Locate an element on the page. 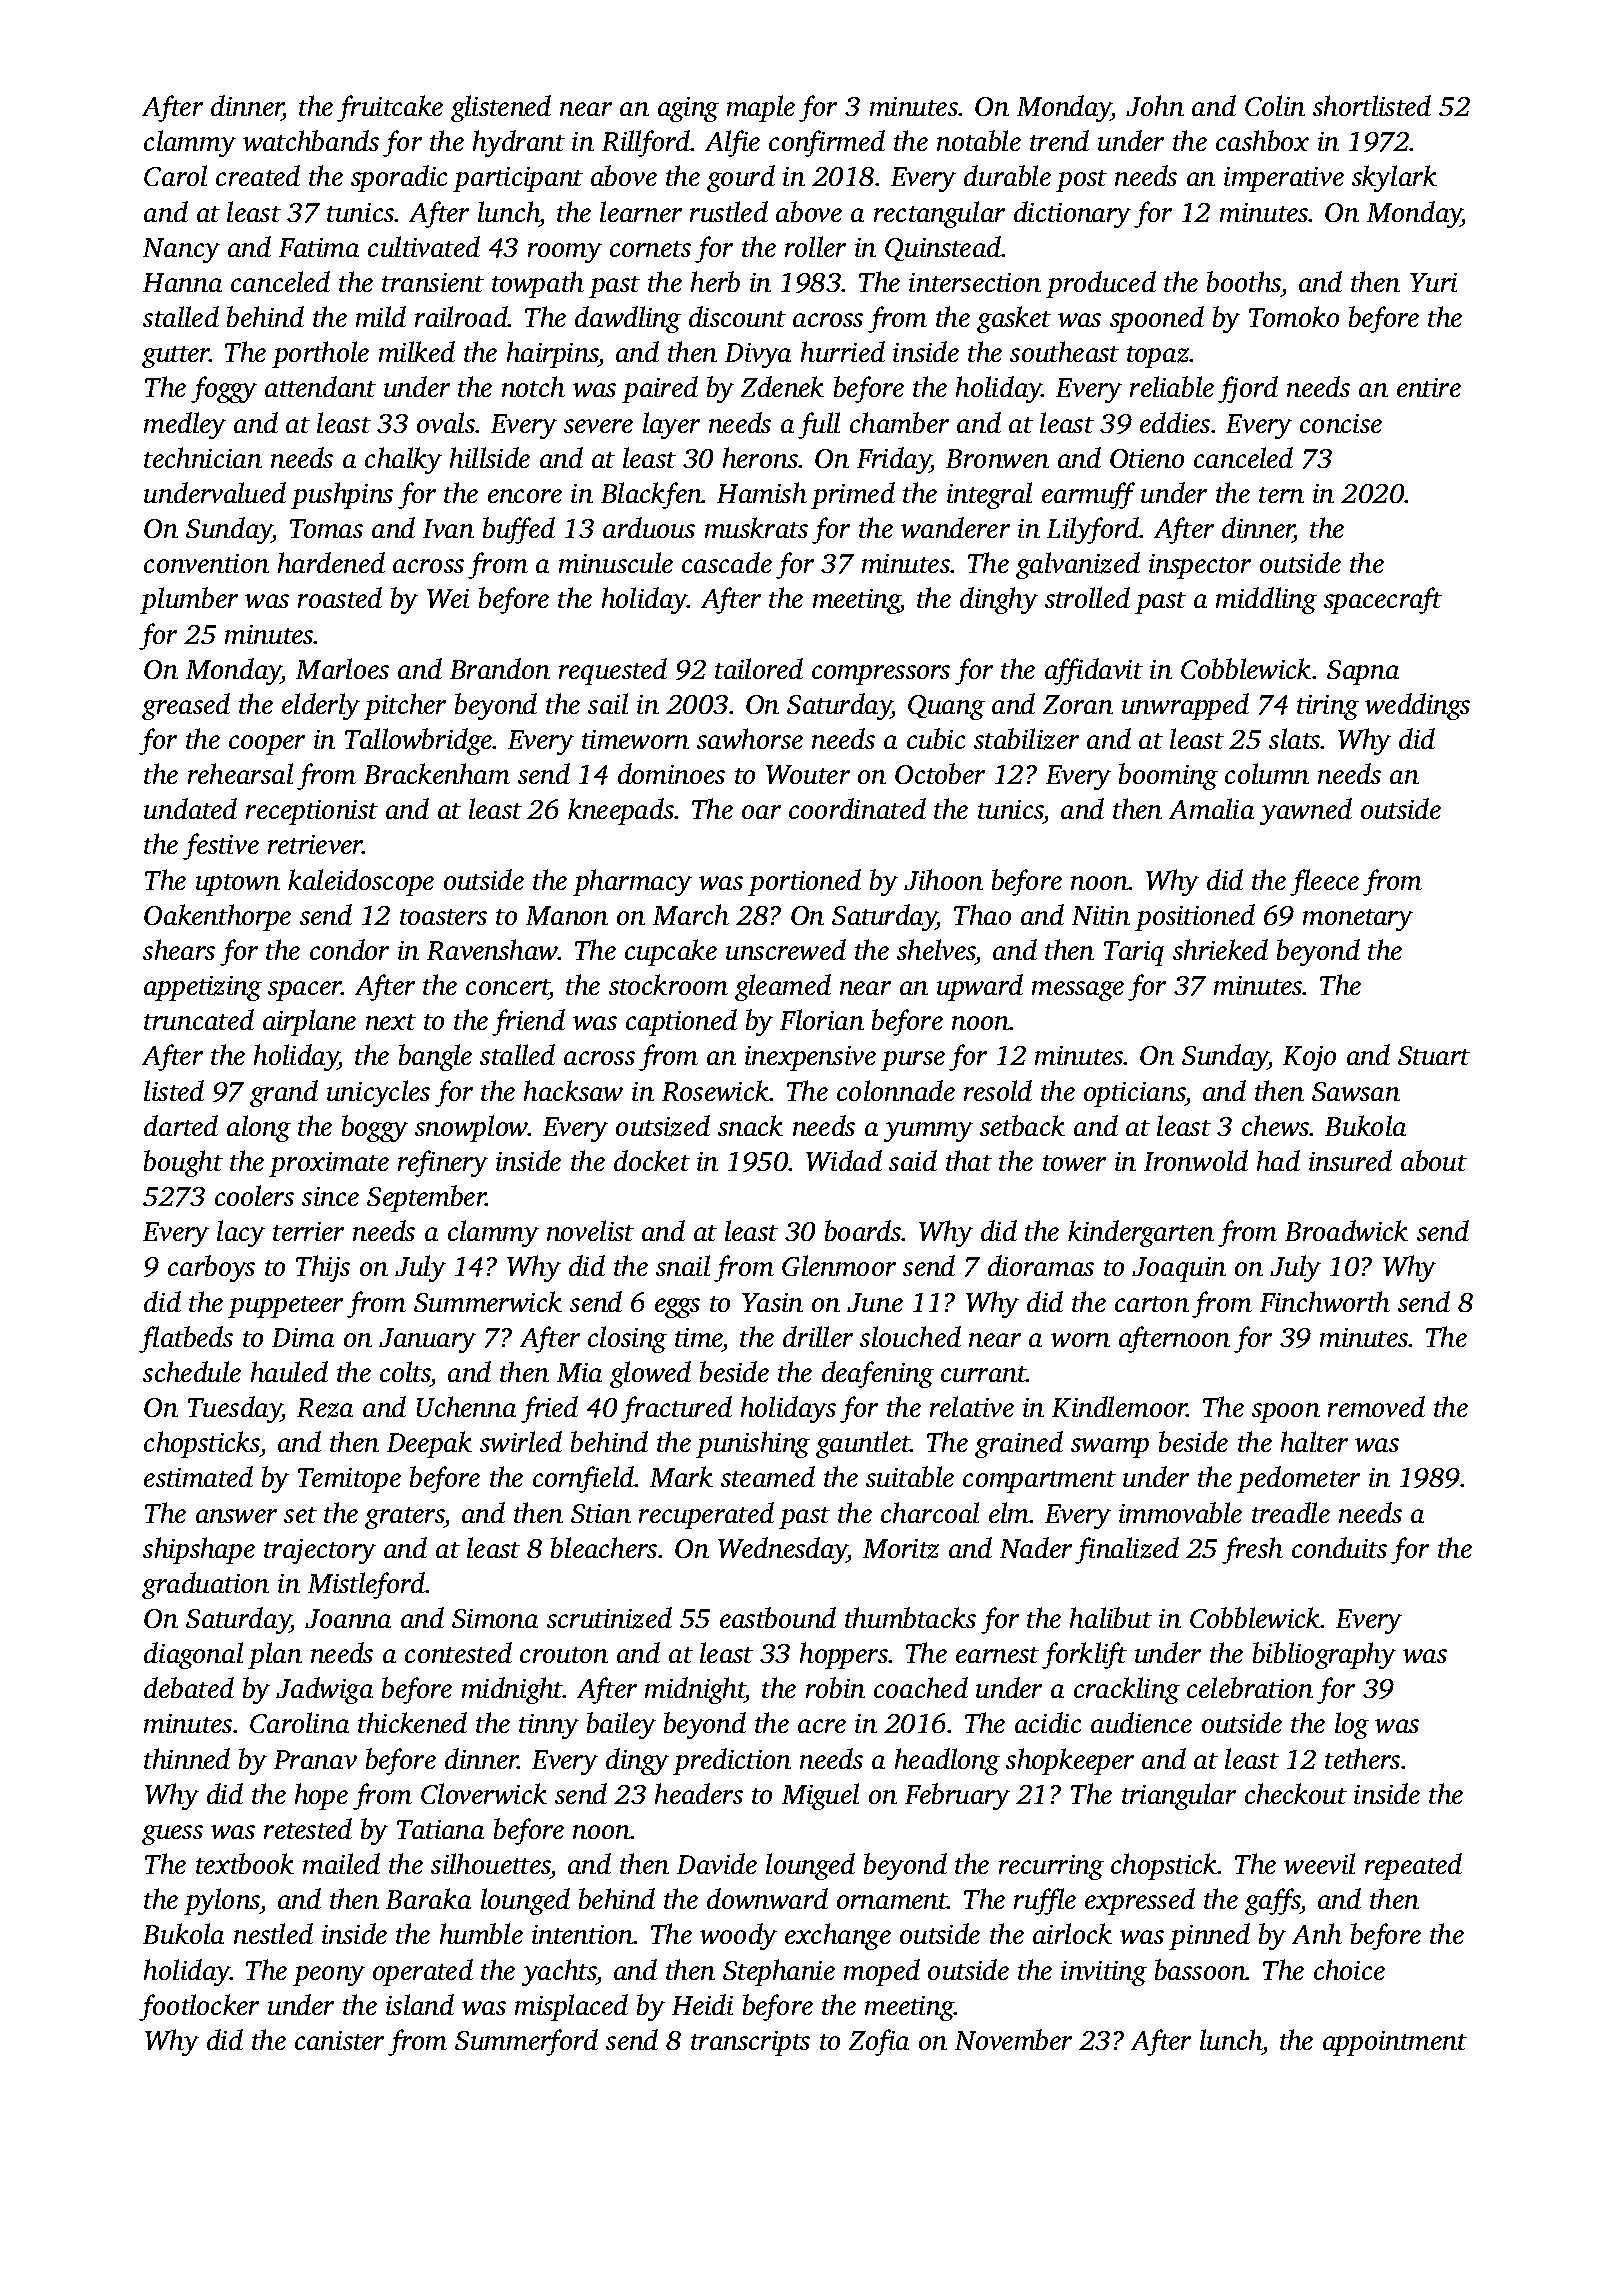 Image resolution: width=1620 pixels, height=2292 pixels. mailed is located at coordinates (341, 1863).
